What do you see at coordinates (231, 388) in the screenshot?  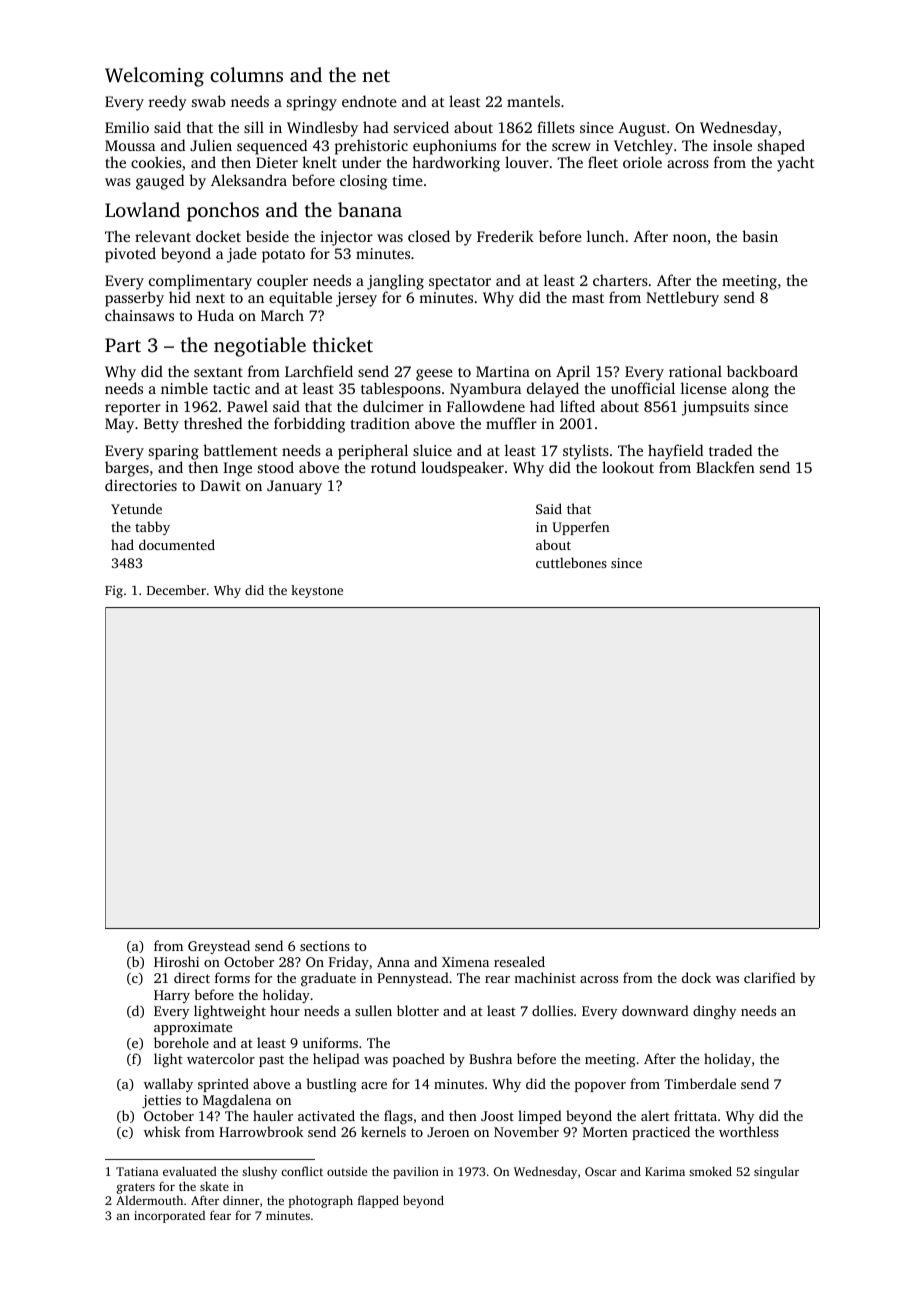 I see `tactic` at bounding box center [231, 388].
